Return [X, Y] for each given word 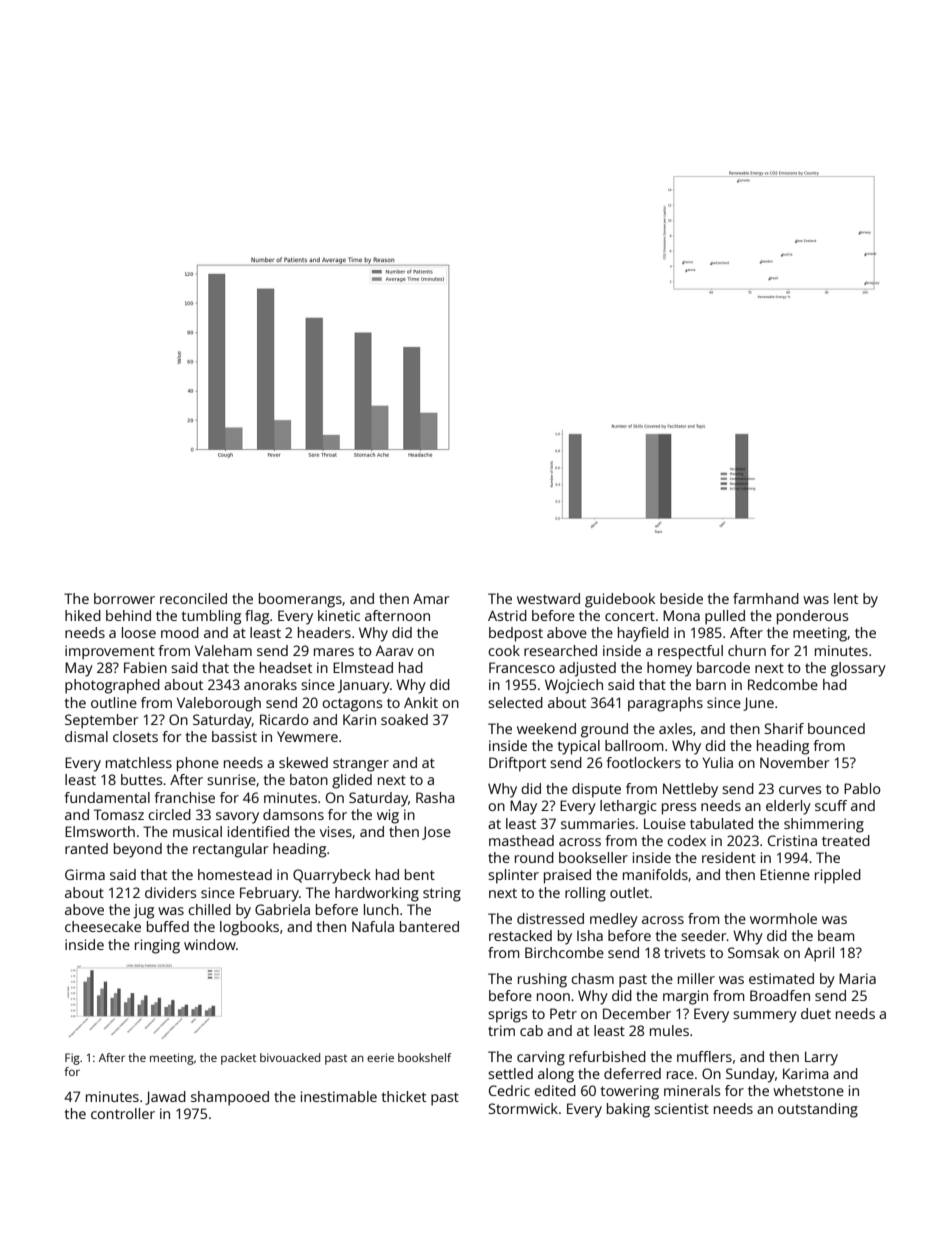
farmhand [766, 598]
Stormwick [523, 1108]
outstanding [818, 1110]
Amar [431, 598]
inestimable [339, 1096]
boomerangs [300, 600]
